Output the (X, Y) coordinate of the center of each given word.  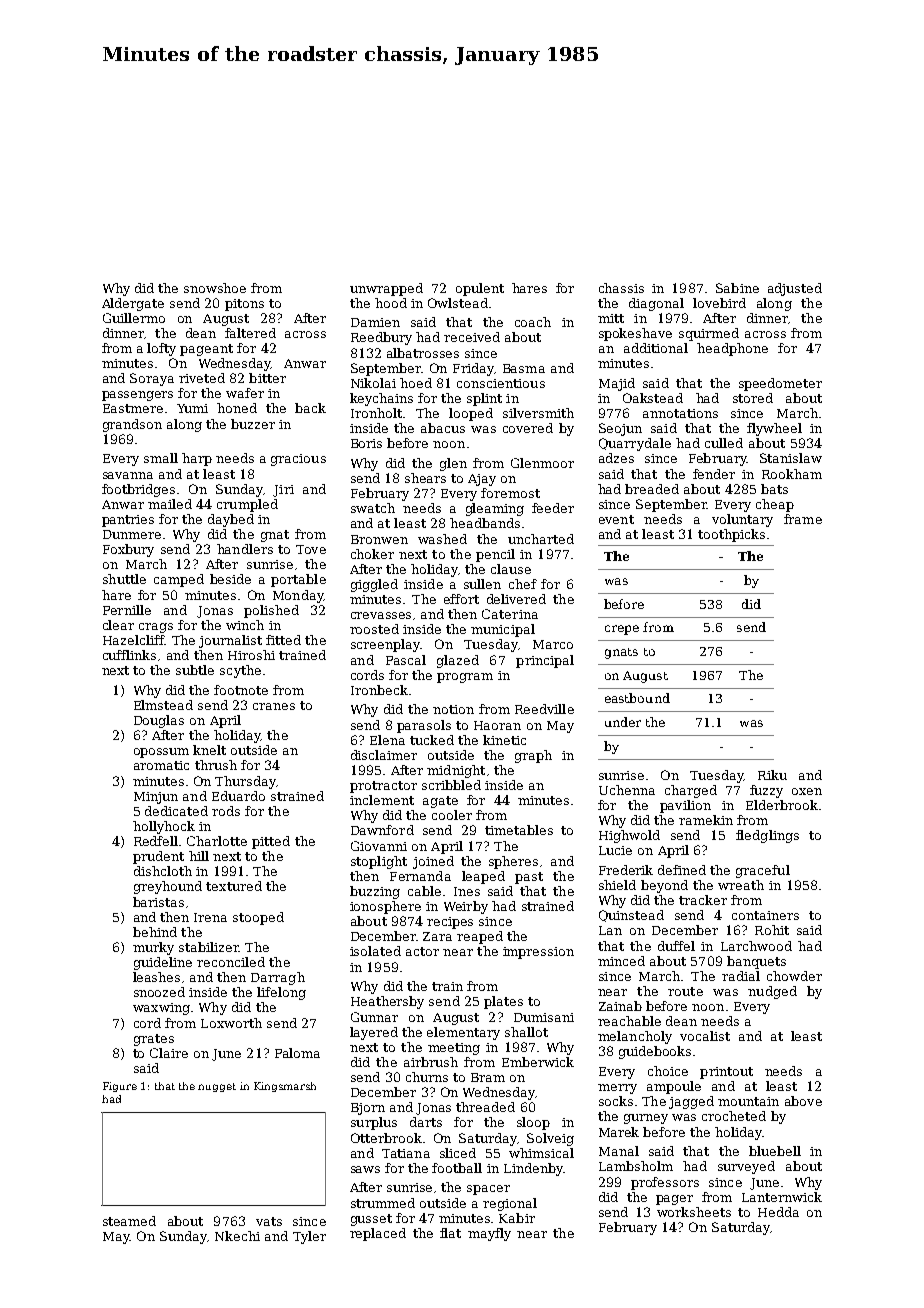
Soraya (152, 379)
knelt (209, 750)
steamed (129, 1221)
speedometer (780, 384)
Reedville (544, 709)
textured (234, 886)
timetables (519, 830)
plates (503, 1002)
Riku (772, 775)
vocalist (705, 1036)
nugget (217, 1087)
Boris (366, 443)
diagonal (656, 304)
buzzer (253, 424)
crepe (622, 630)
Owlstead (458, 303)
